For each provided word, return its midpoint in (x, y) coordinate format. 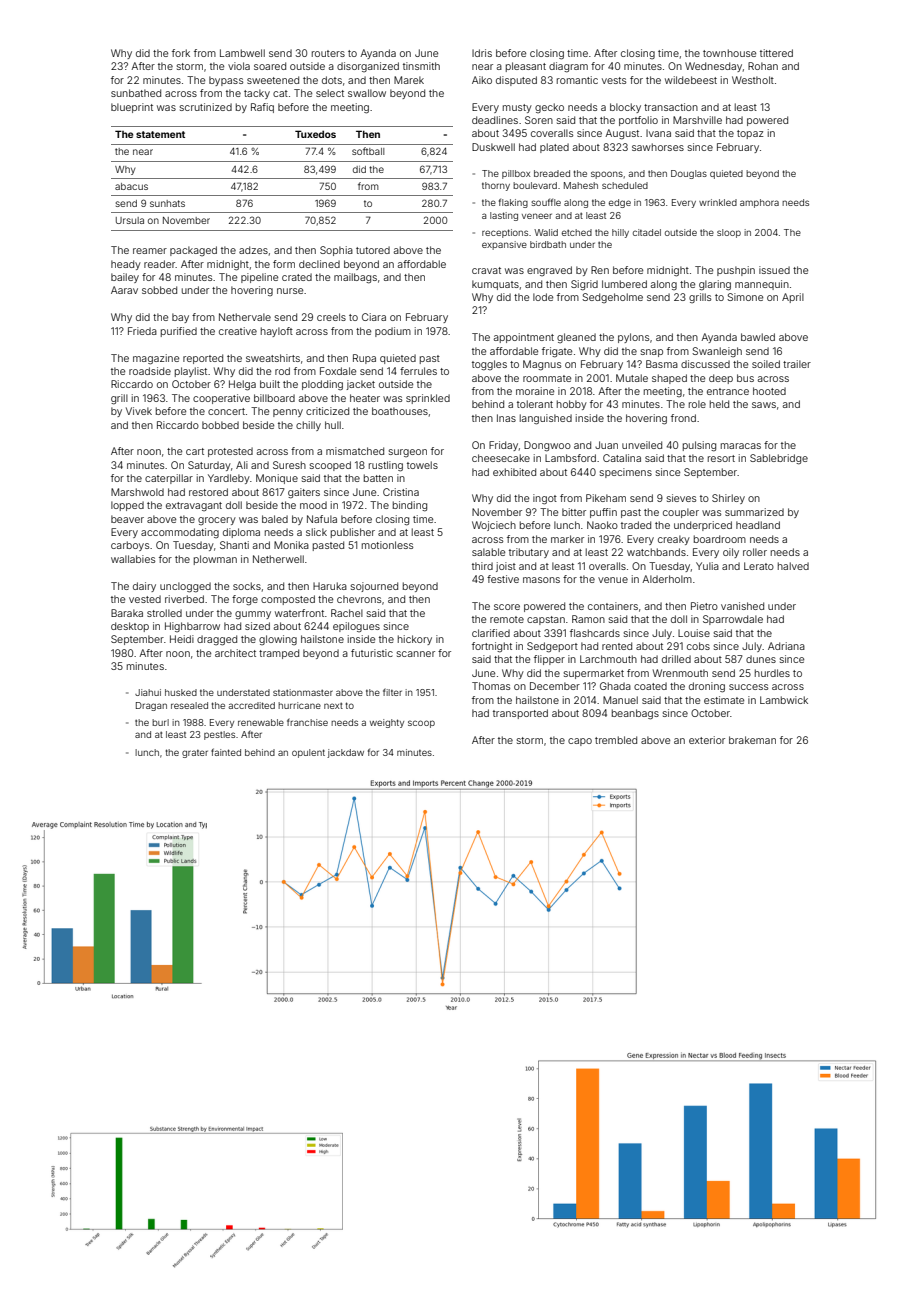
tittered (776, 53)
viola (239, 66)
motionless (387, 545)
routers (328, 53)
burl (160, 722)
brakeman (752, 740)
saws (764, 405)
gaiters (304, 493)
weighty (387, 723)
